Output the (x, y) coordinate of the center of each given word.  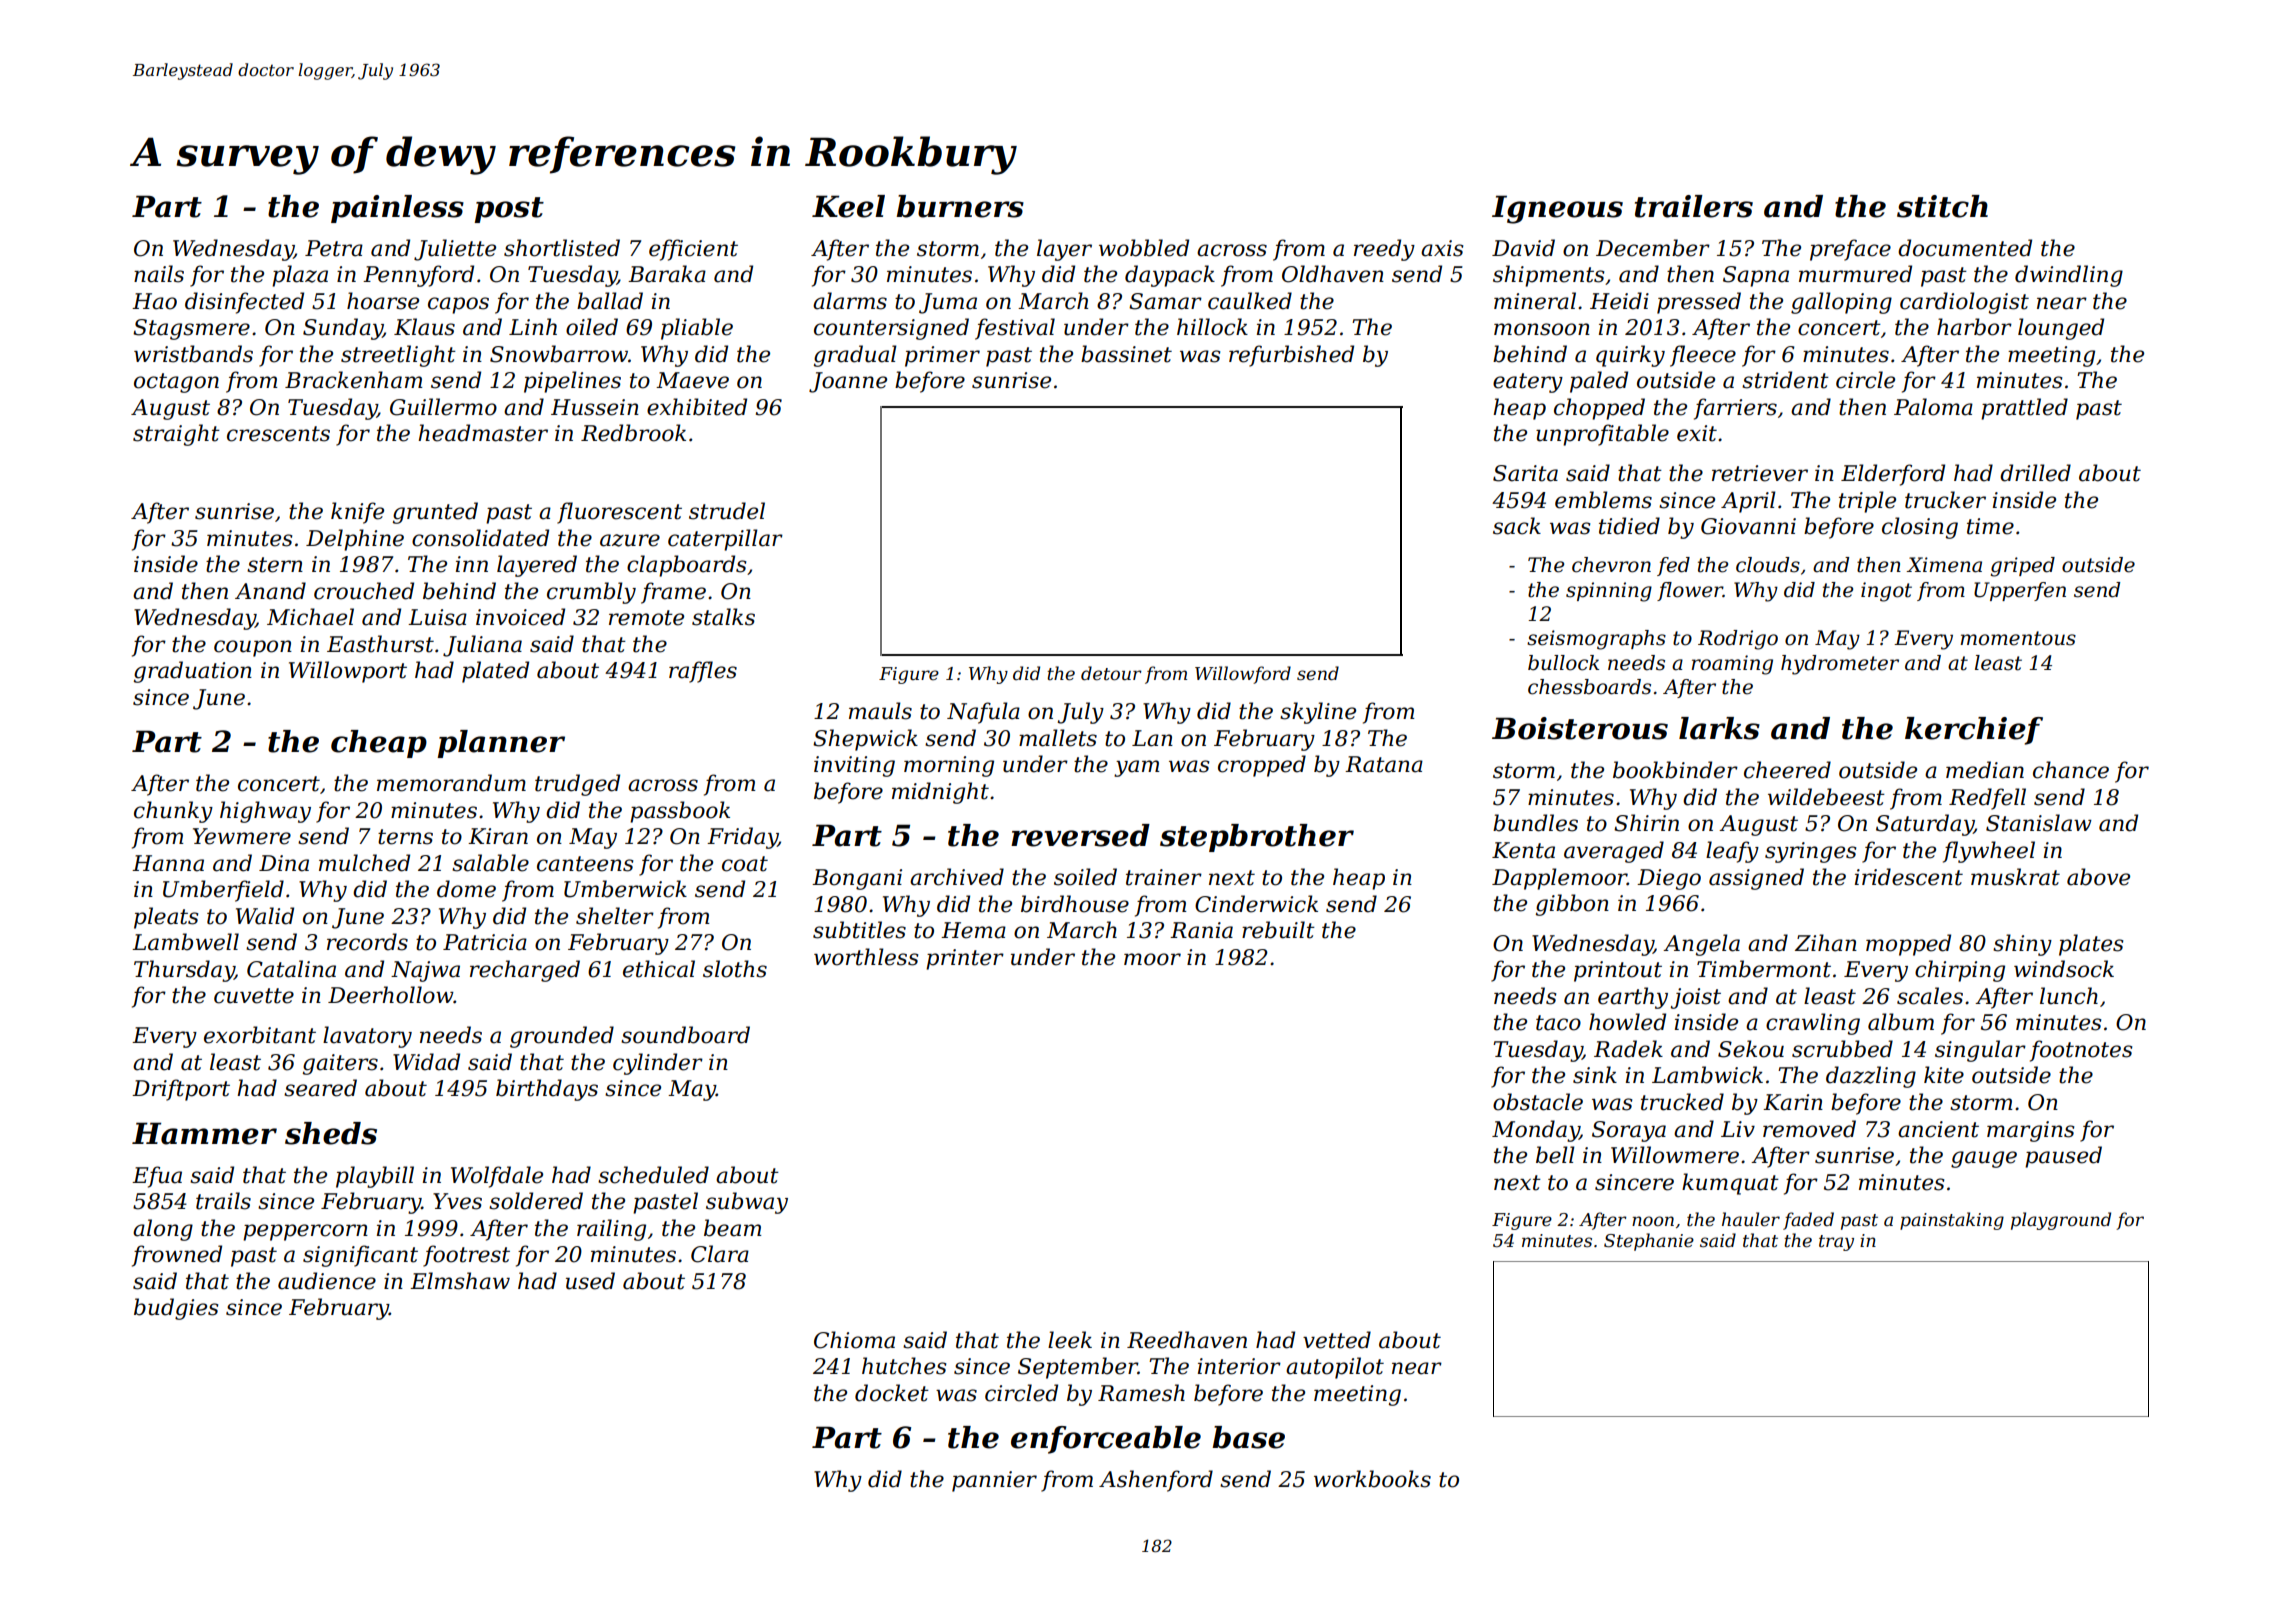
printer (965, 959)
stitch (1942, 206)
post (509, 210)
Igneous (1557, 209)
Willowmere (1675, 1155)
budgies (176, 1309)
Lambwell (185, 942)
